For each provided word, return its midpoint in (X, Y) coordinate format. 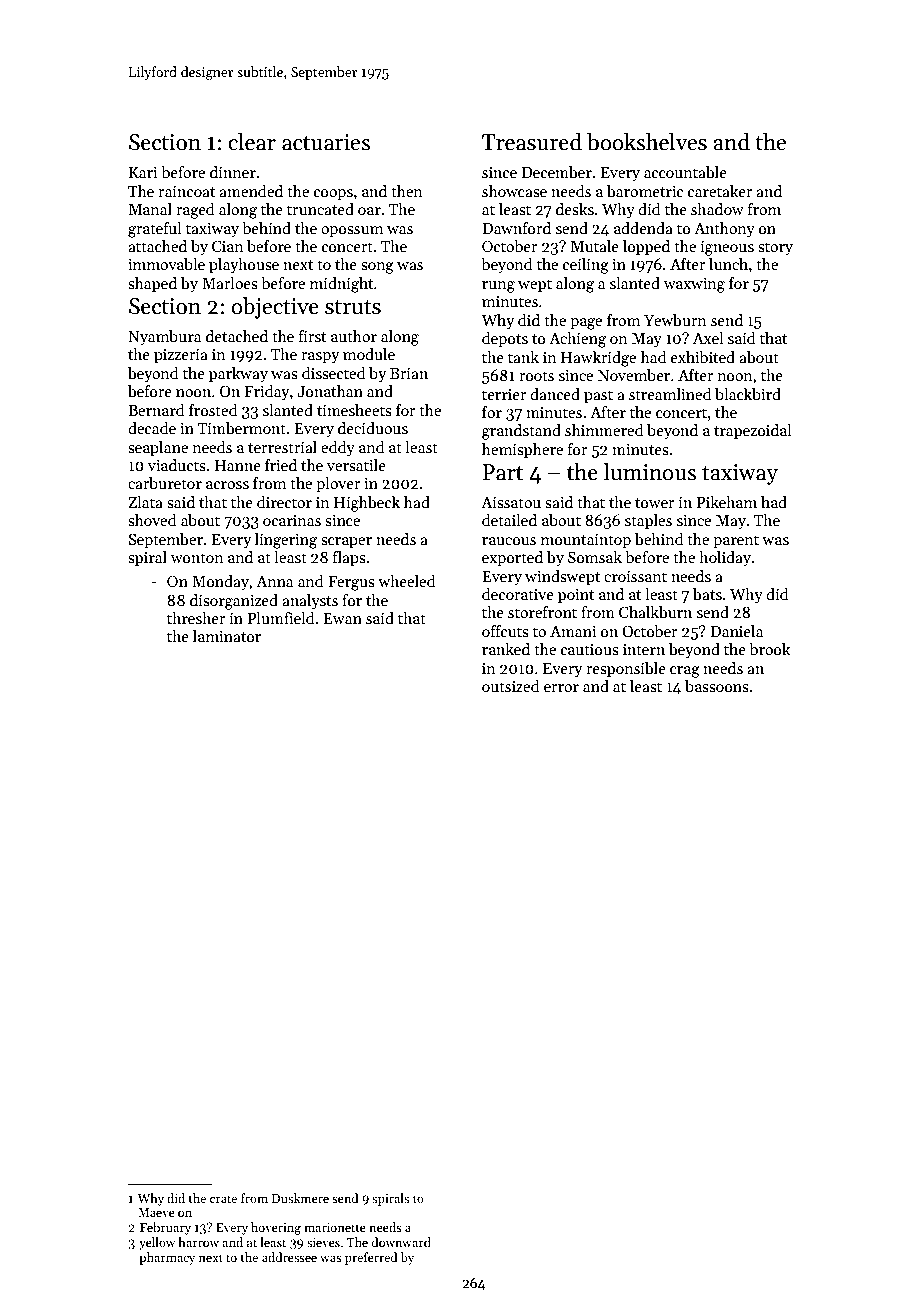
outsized (511, 686)
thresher (196, 618)
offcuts (505, 631)
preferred (371, 1258)
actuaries (326, 142)
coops (333, 194)
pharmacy (167, 1258)
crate (223, 1199)
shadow (717, 209)
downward (401, 1242)
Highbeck (367, 504)
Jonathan (330, 391)
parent (736, 541)
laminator (227, 636)
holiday (725, 559)
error (561, 688)
